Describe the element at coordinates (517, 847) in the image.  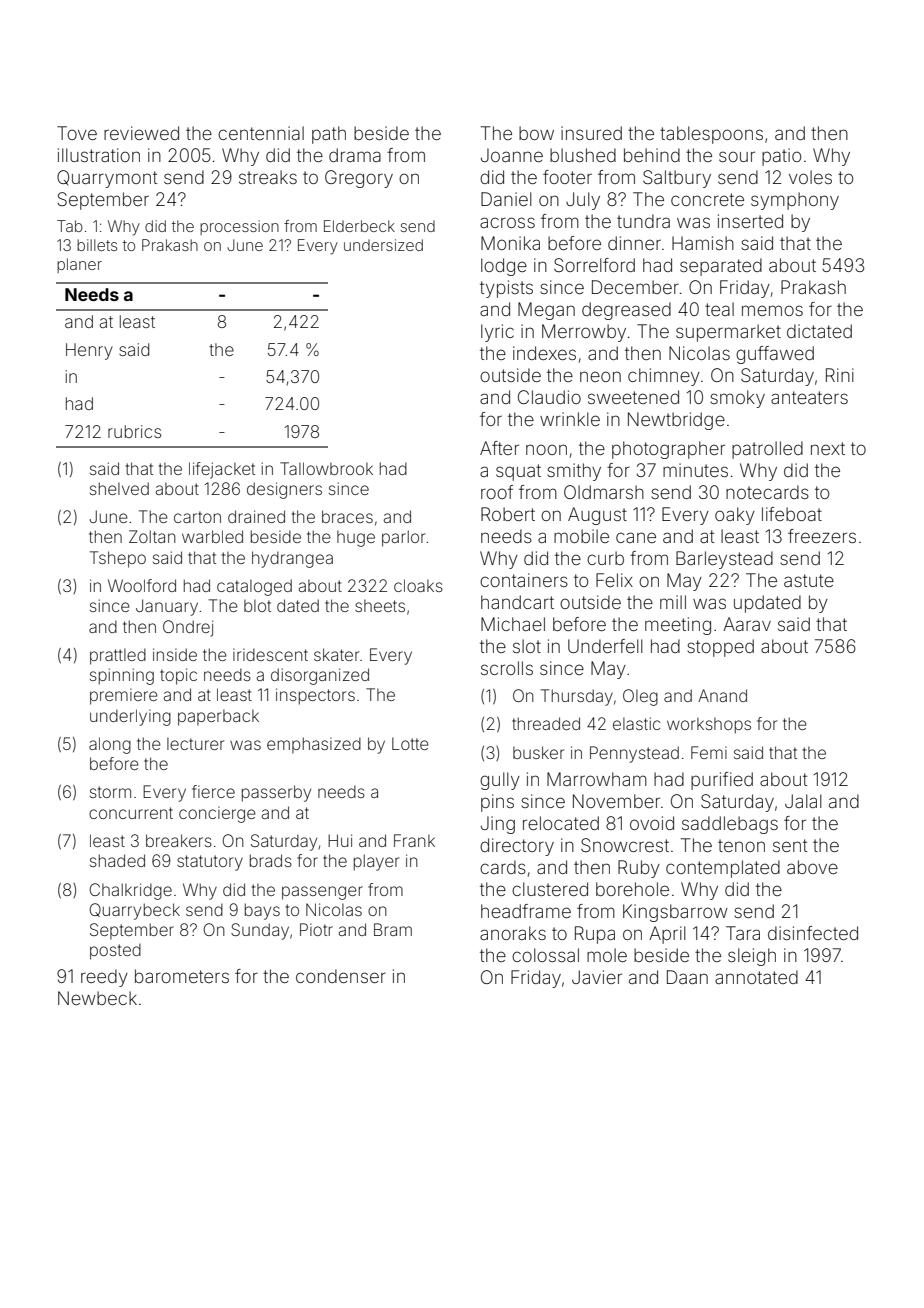
I see `directory` at that location.
